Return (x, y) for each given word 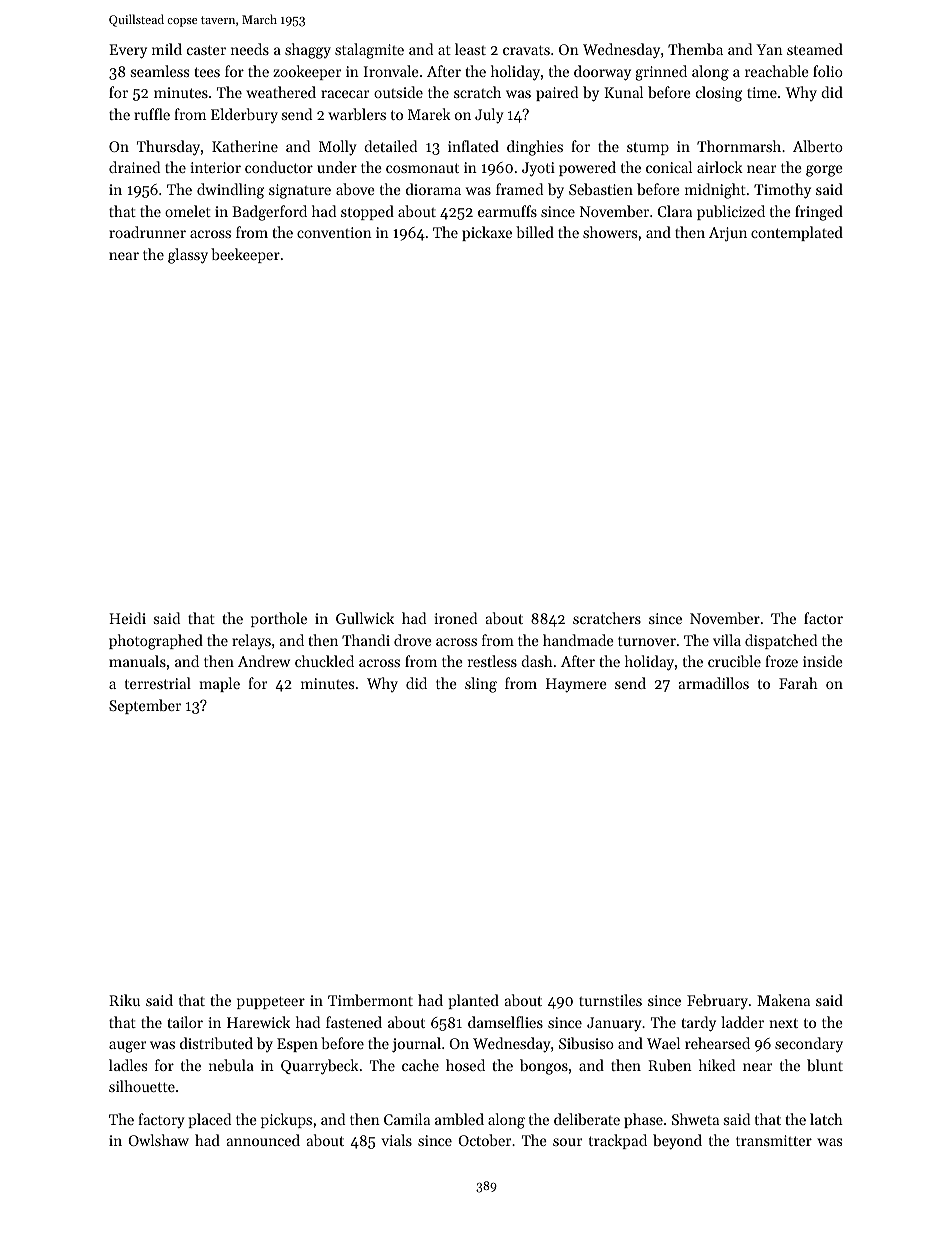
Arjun (728, 234)
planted (474, 1001)
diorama (433, 189)
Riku (124, 1000)
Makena (783, 1000)
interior (216, 167)
